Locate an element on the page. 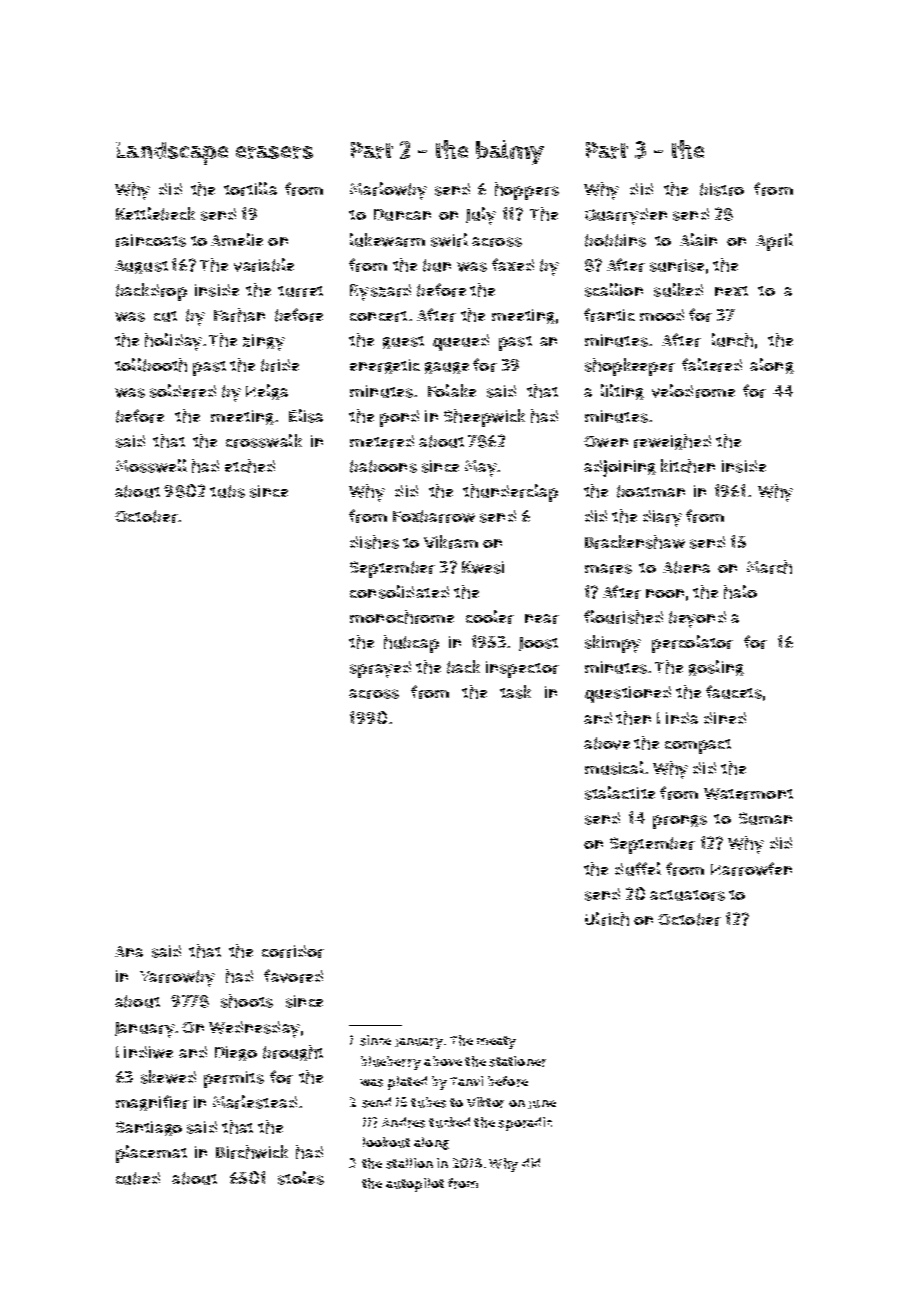 This document has width=908, height=1316. Marlowby is located at coordinates (388, 191).
